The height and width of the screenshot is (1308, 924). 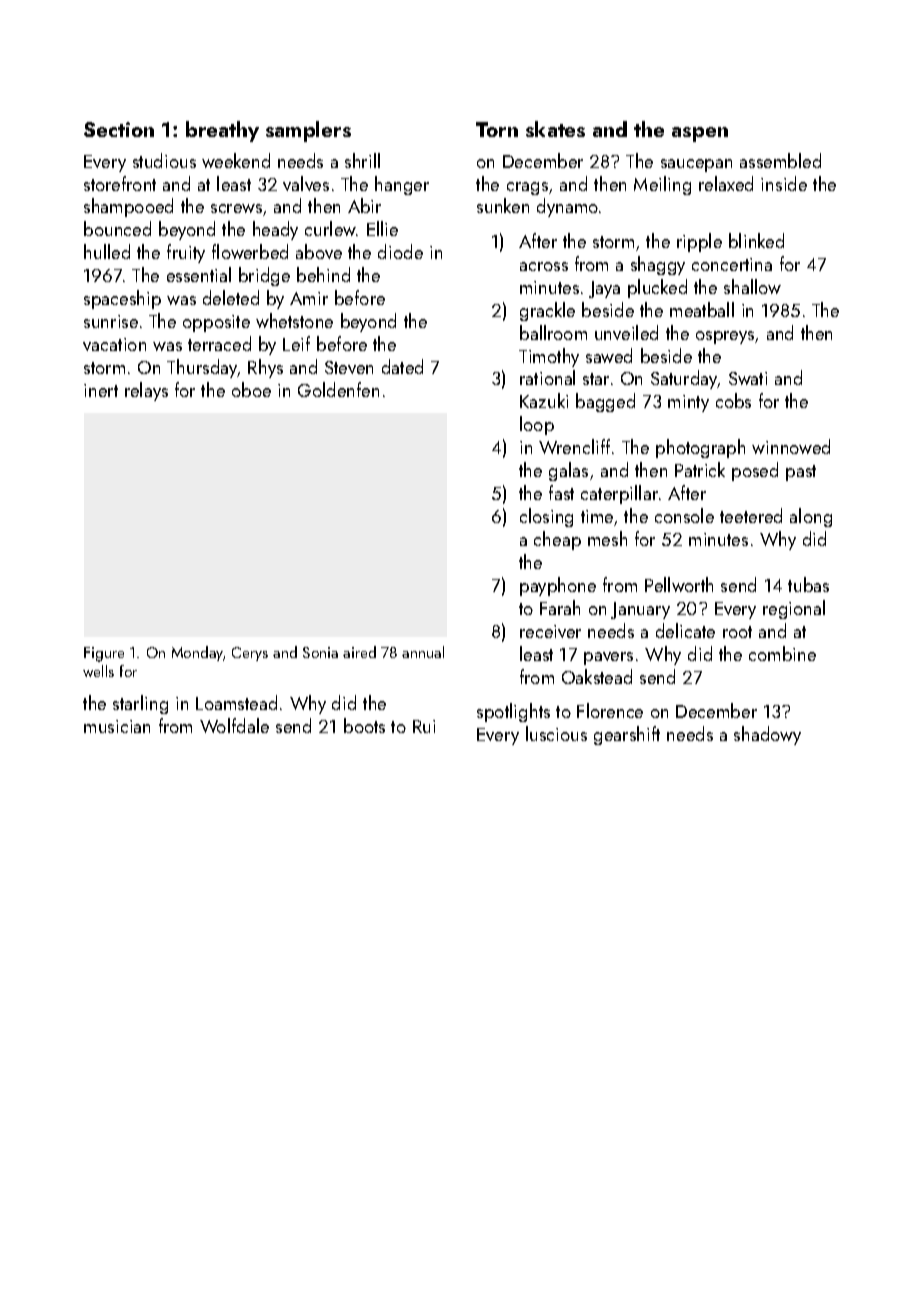 What do you see at coordinates (234, 725) in the screenshot?
I see `Wolfdale` at bounding box center [234, 725].
